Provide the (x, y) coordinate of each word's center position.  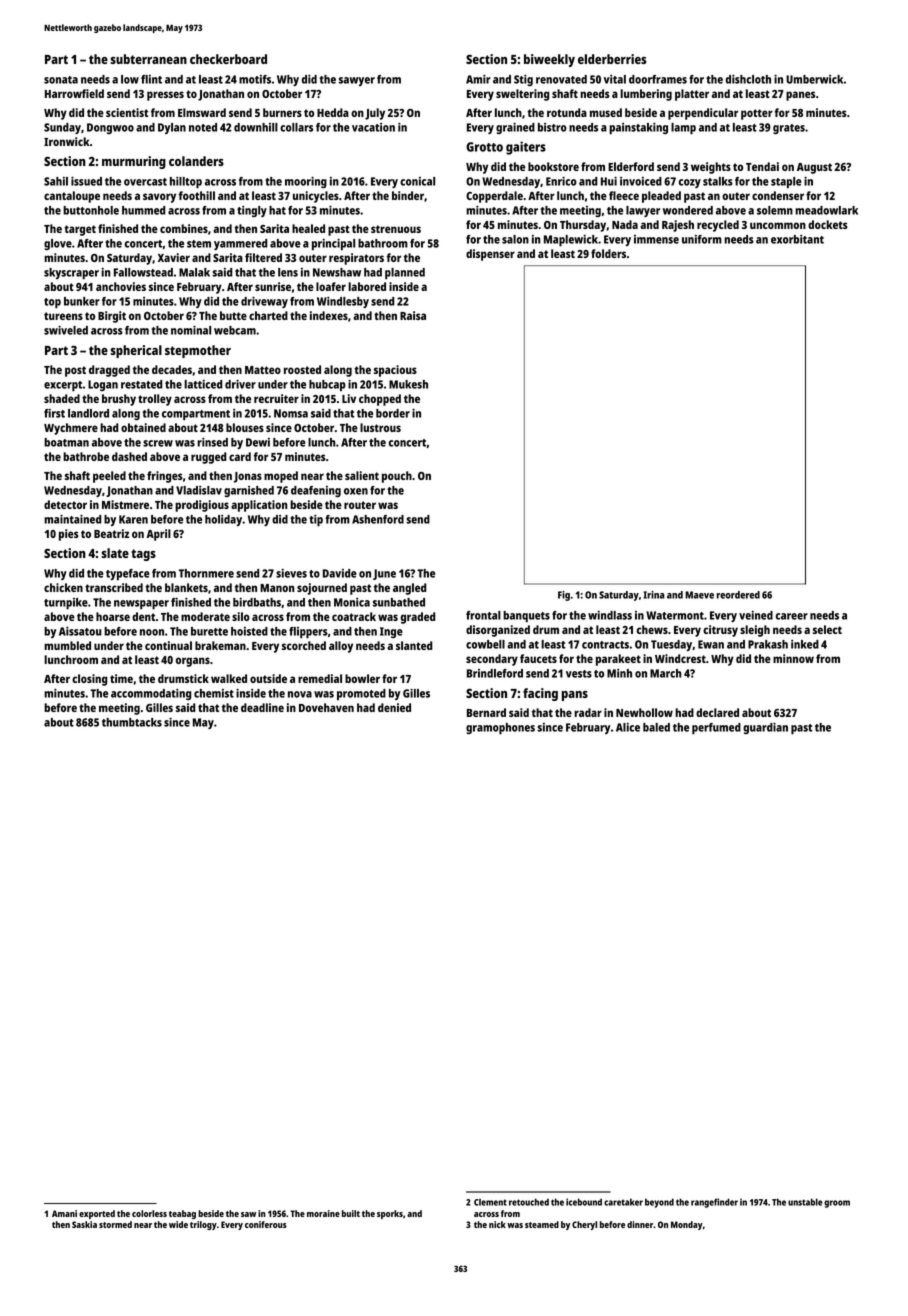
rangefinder (714, 1203)
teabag (182, 1214)
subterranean (148, 59)
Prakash (768, 644)
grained (515, 128)
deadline (262, 707)
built (351, 1213)
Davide (340, 573)
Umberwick (814, 79)
